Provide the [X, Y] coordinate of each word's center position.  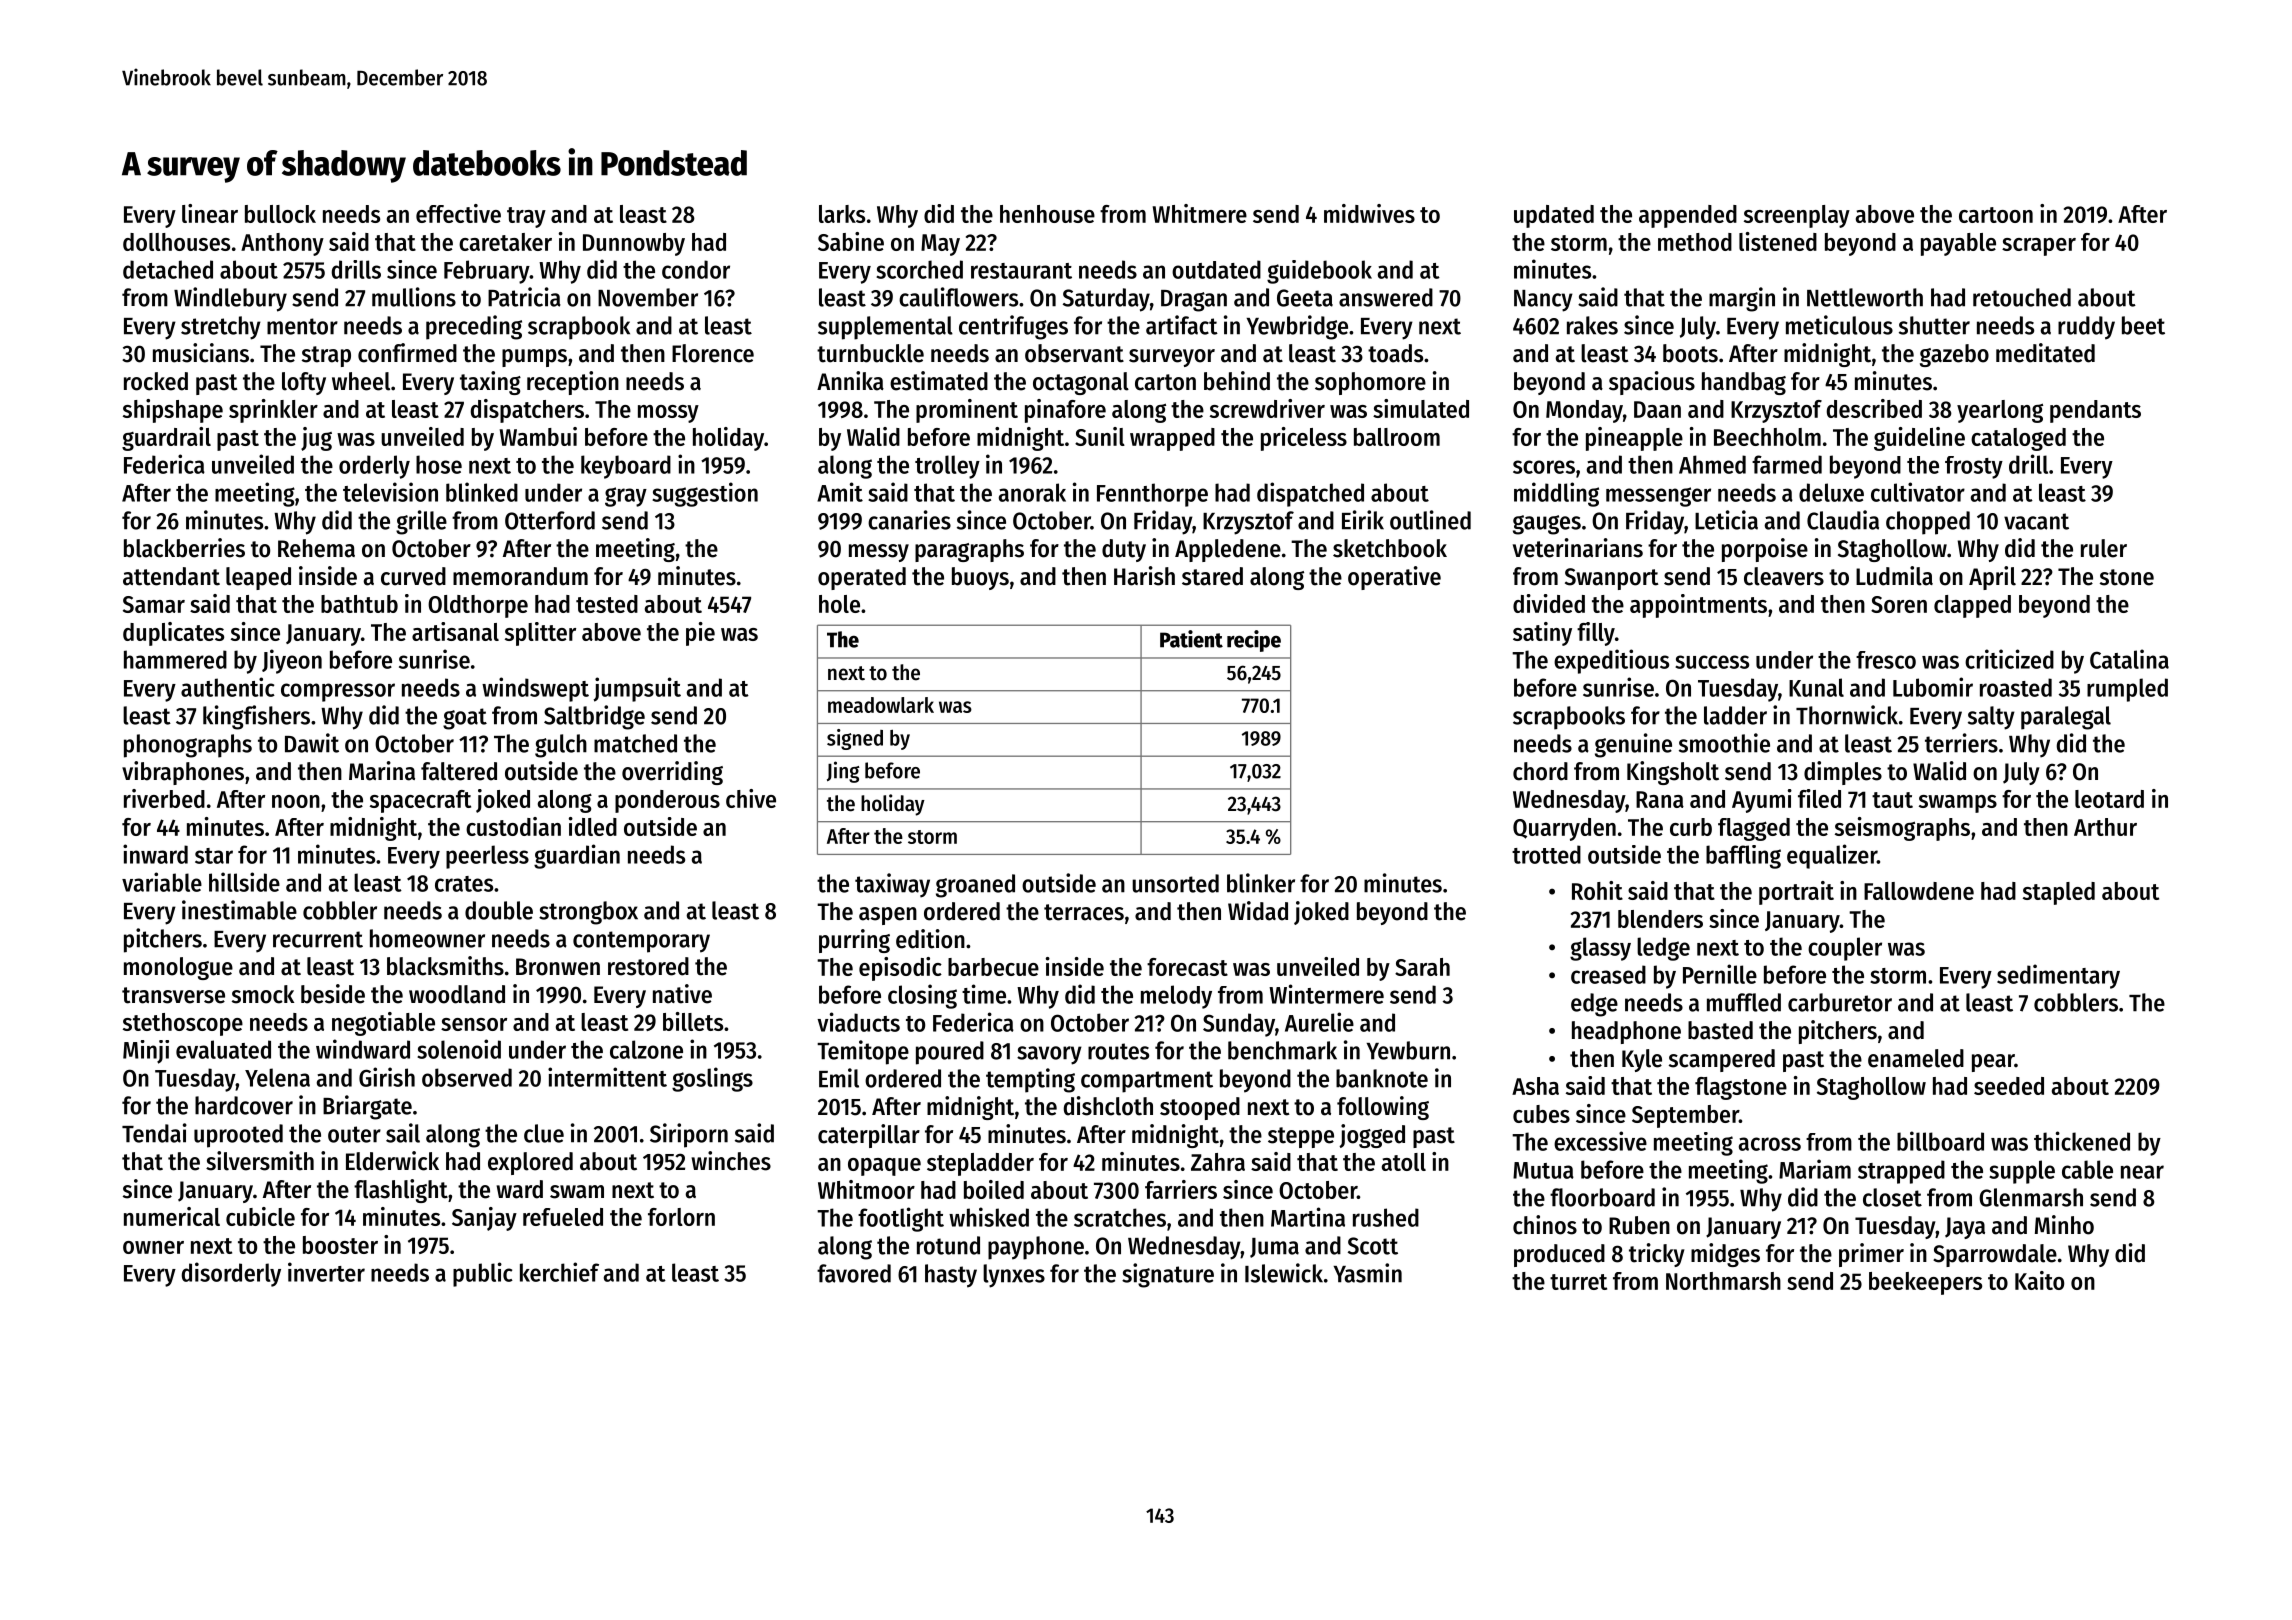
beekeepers [1925, 1283]
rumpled [2127, 690]
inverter [326, 1272]
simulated [1421, 408]
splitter [540, 634]
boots [1690, 353]
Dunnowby [634, 244]
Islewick [1284, 1273]
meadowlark [881, 705]
